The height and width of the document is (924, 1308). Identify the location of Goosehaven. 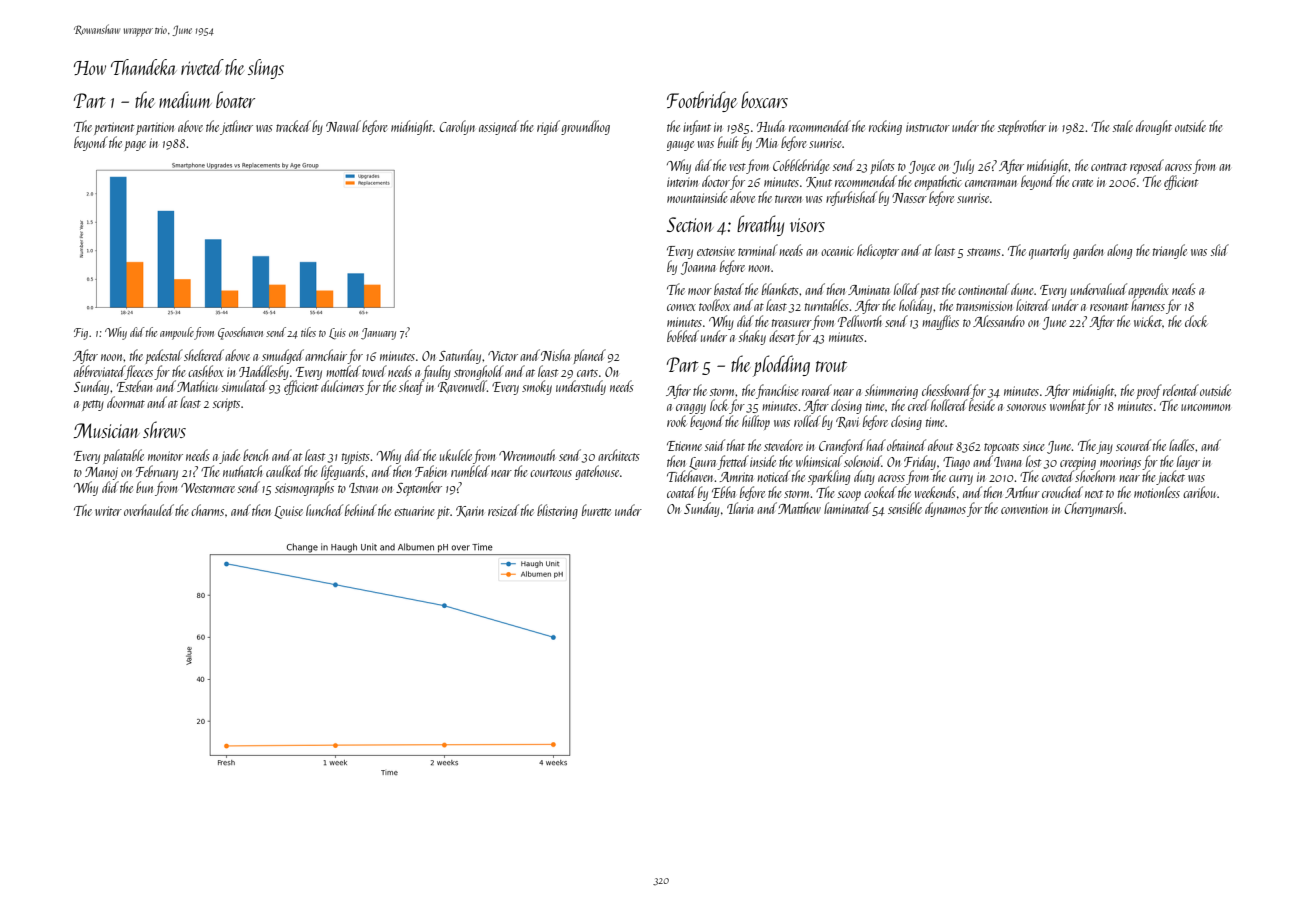
(240, 333).
